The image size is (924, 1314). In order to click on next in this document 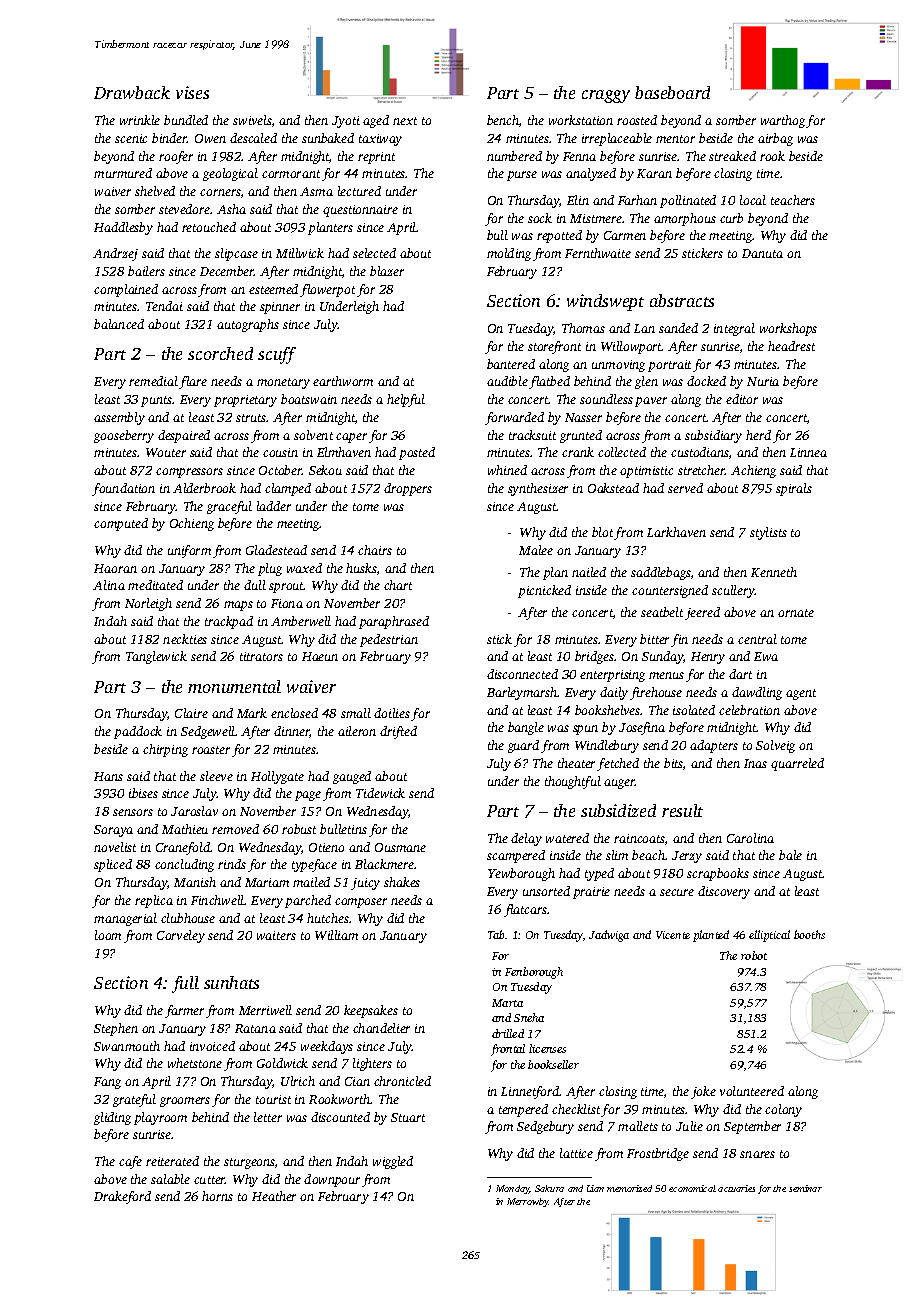, I will do `click(405, 121)`.
